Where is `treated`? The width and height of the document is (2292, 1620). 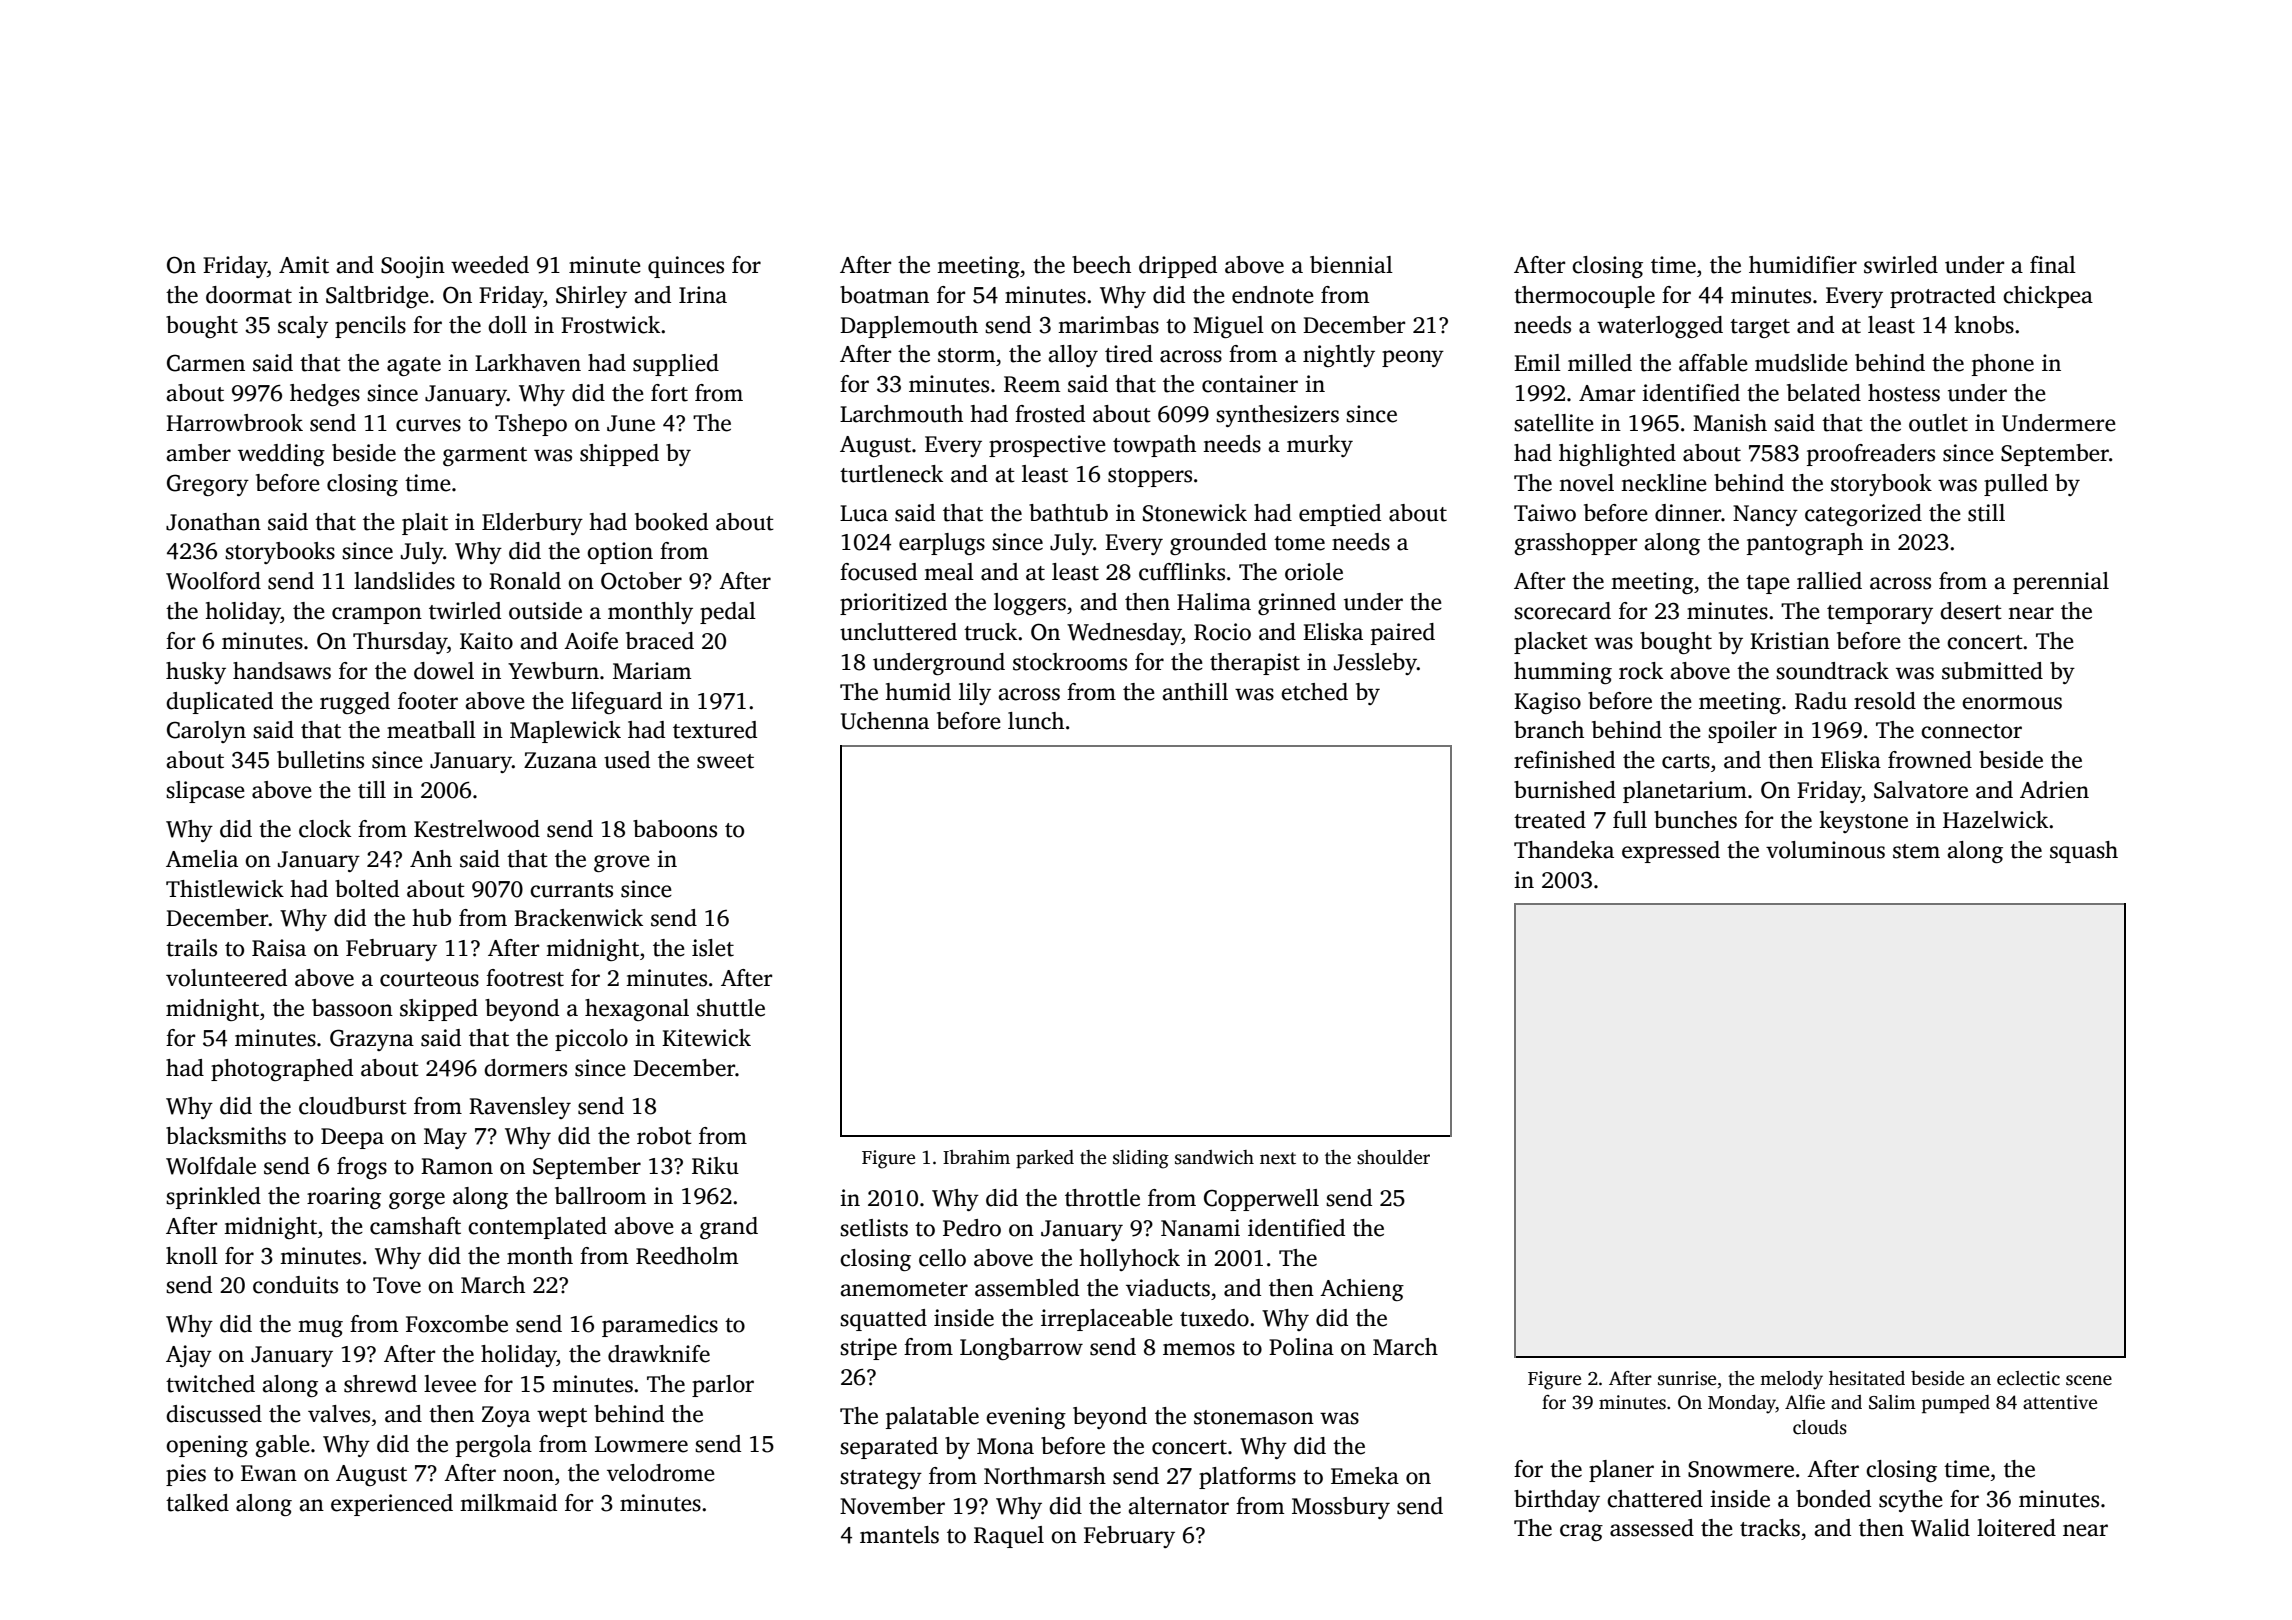
treated is located at coordinates (1550, 820).
